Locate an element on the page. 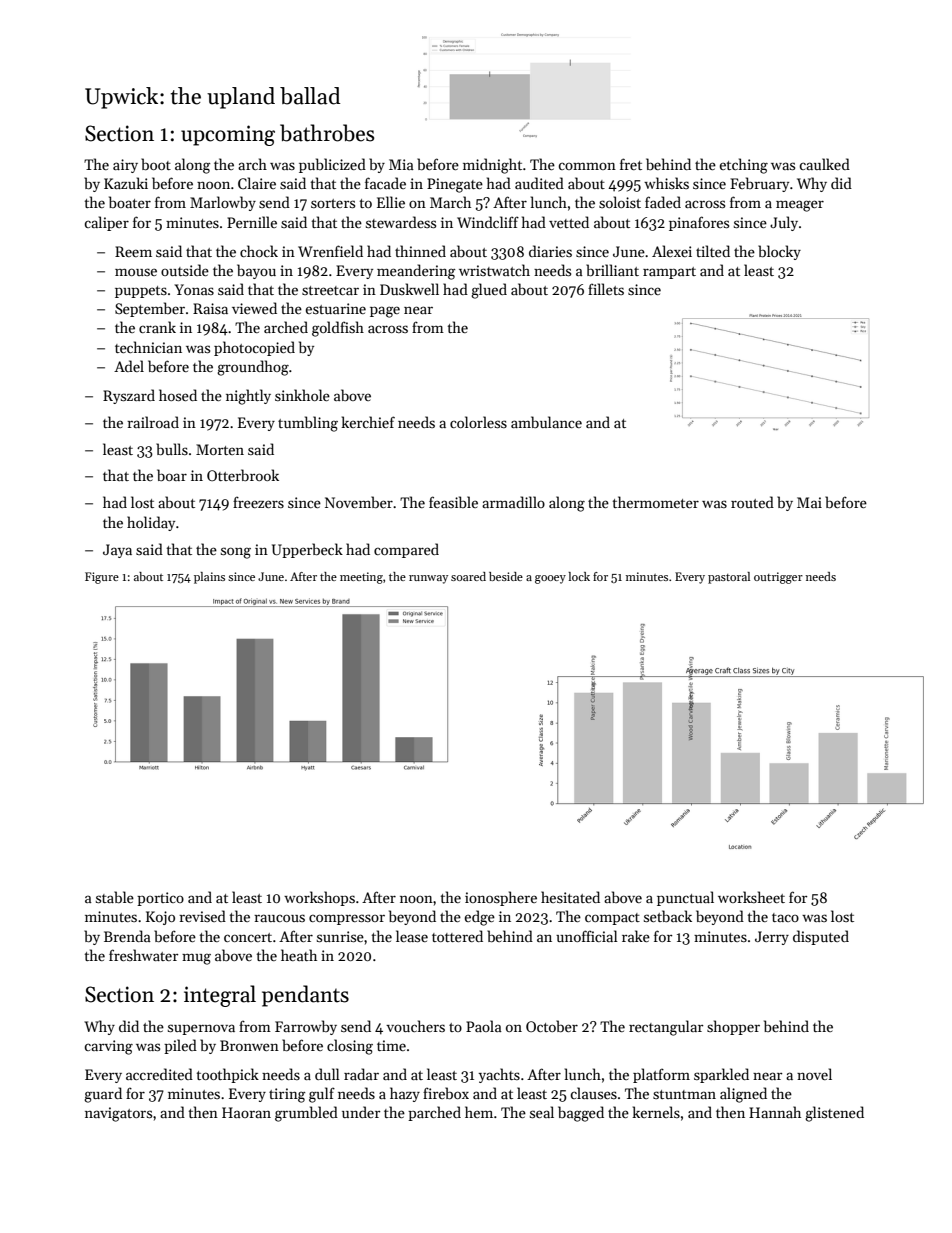  midnight is located at coordinates (492, 166).
